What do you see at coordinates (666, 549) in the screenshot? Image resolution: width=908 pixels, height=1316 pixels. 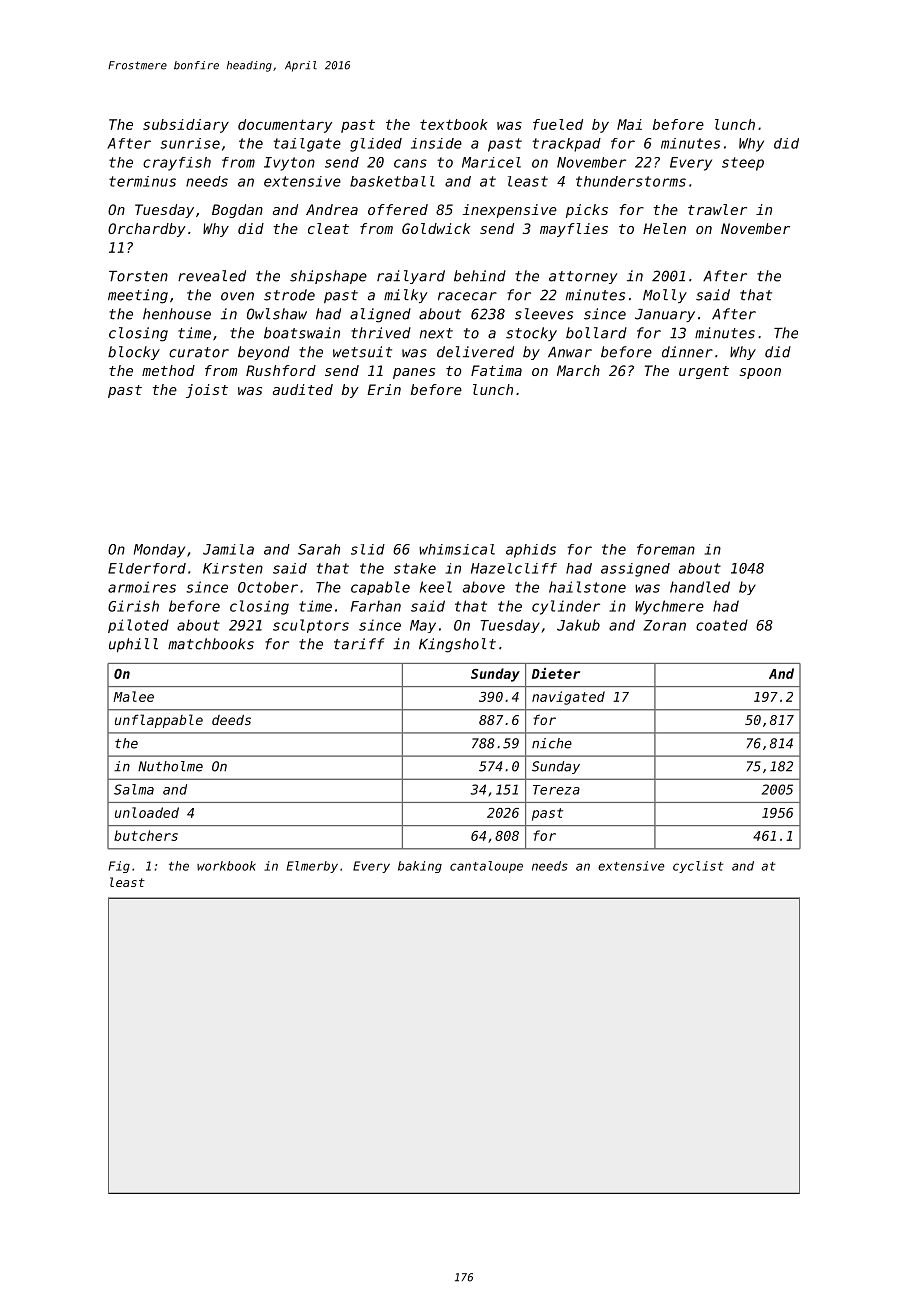 I see `foreman` at bounding box center [666, 549].
